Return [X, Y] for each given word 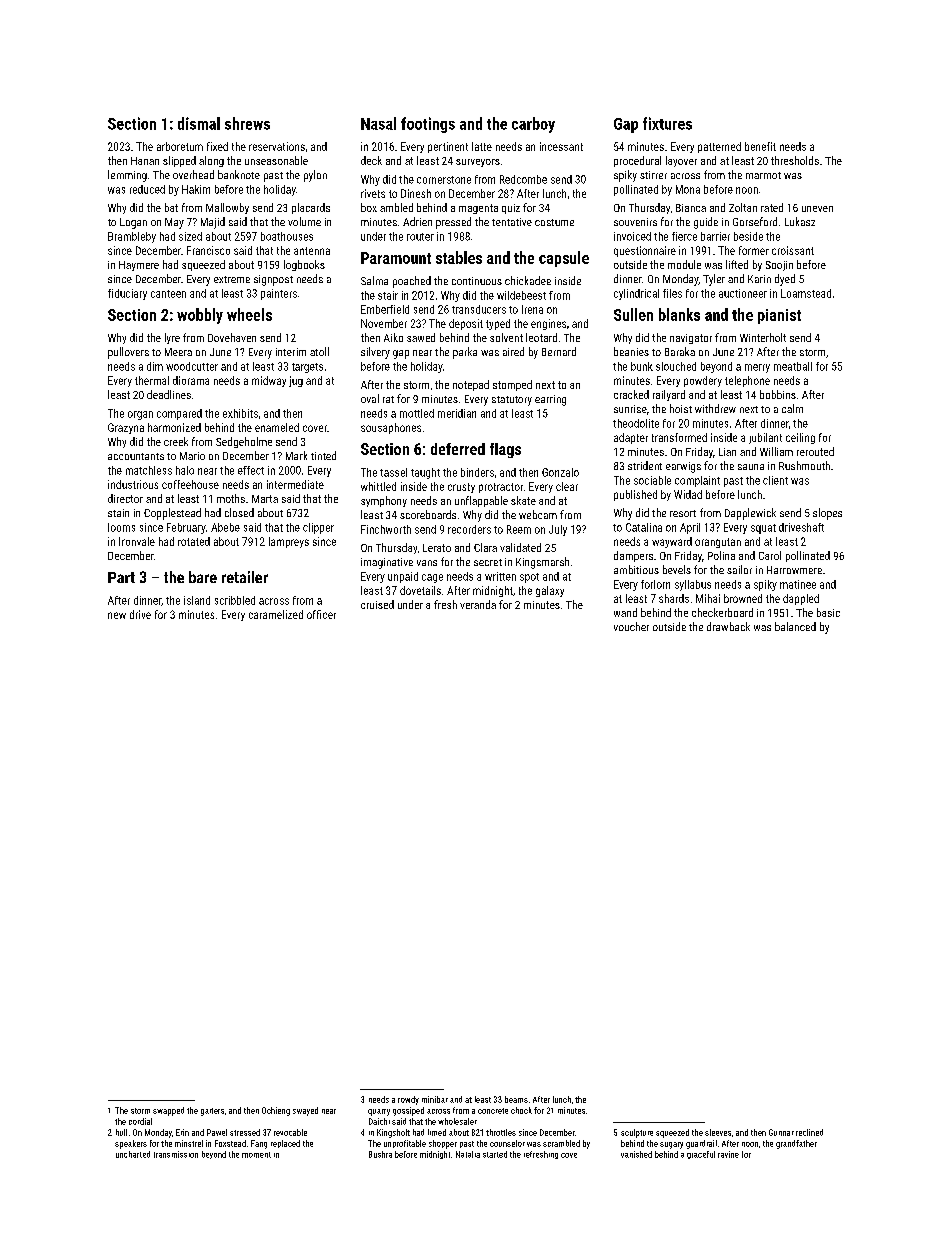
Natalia [468, 1154]
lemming [127, 176]
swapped [168, 1111]
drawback [728, 626]
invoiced [632, 236]
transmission [176, 1154]
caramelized [276, 614]
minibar [435, 1099]
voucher [631, 626]
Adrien [417, 221]
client [775, 480]
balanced [795, 626]
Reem [519, 529]
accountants [136, 456]
